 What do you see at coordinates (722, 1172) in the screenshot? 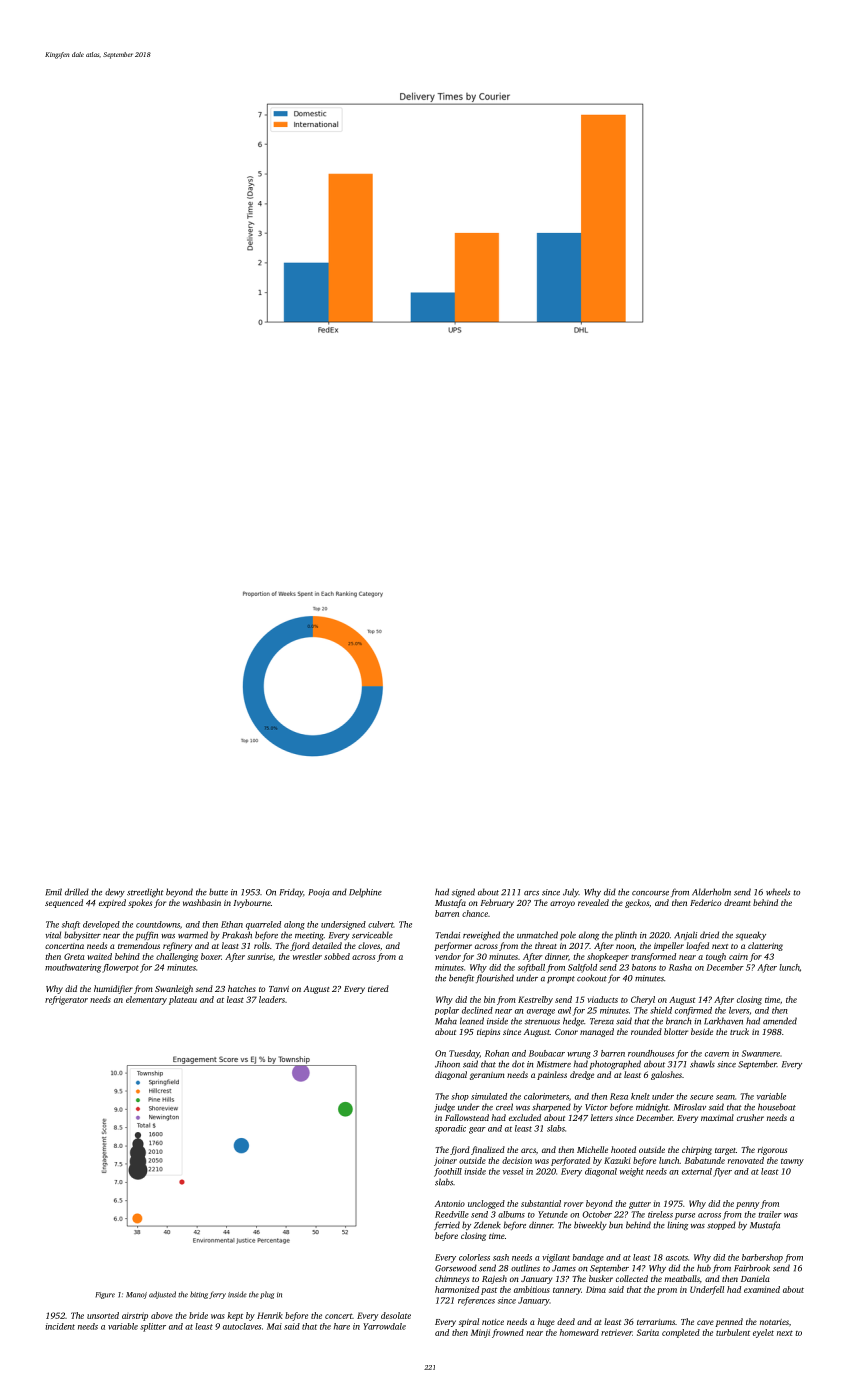
I see `flyer` at bounding box center [722, 1172].
